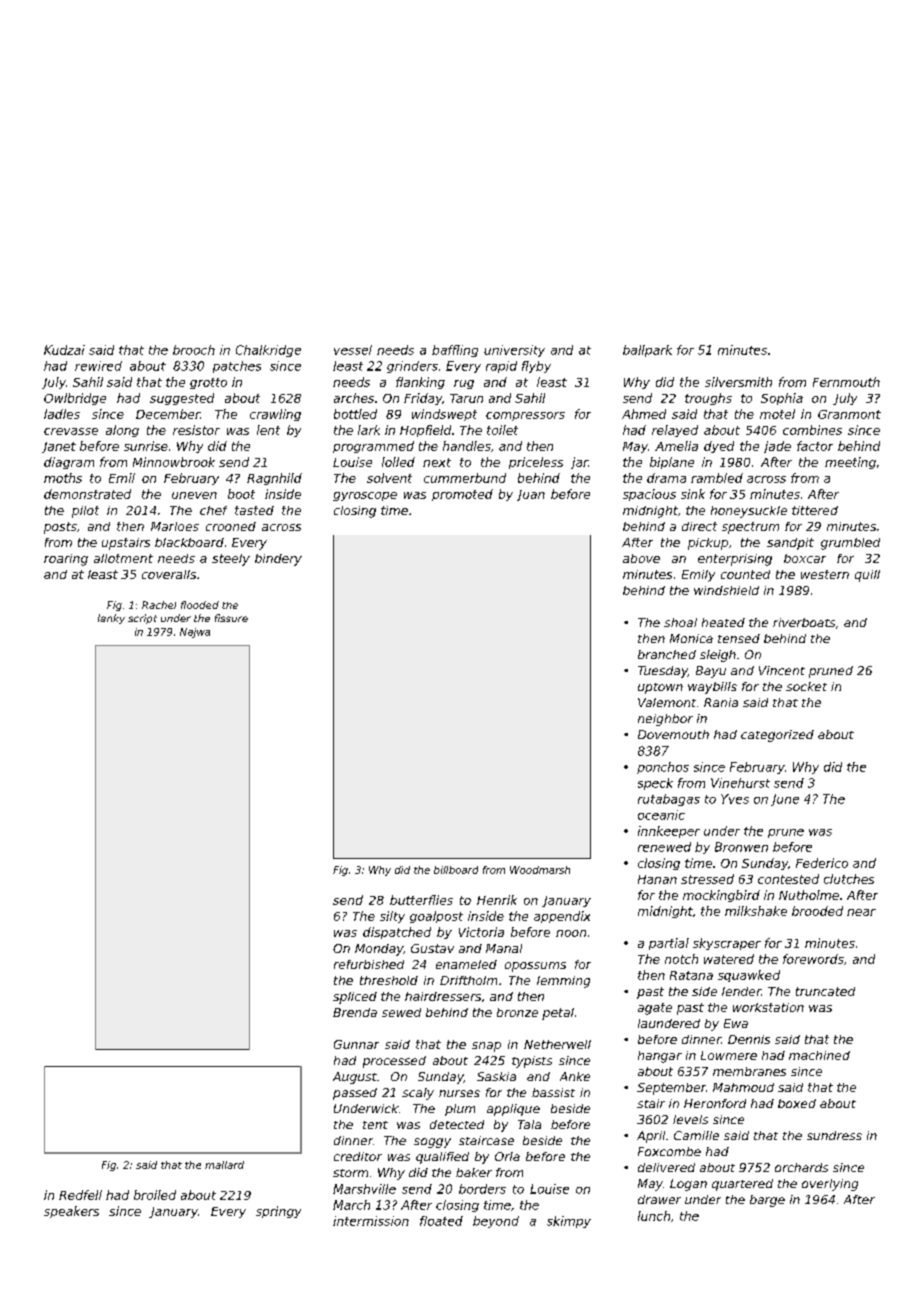  Describe the element at coordinates (111, 619) in the screenshot. I see `lanky` at that location.
